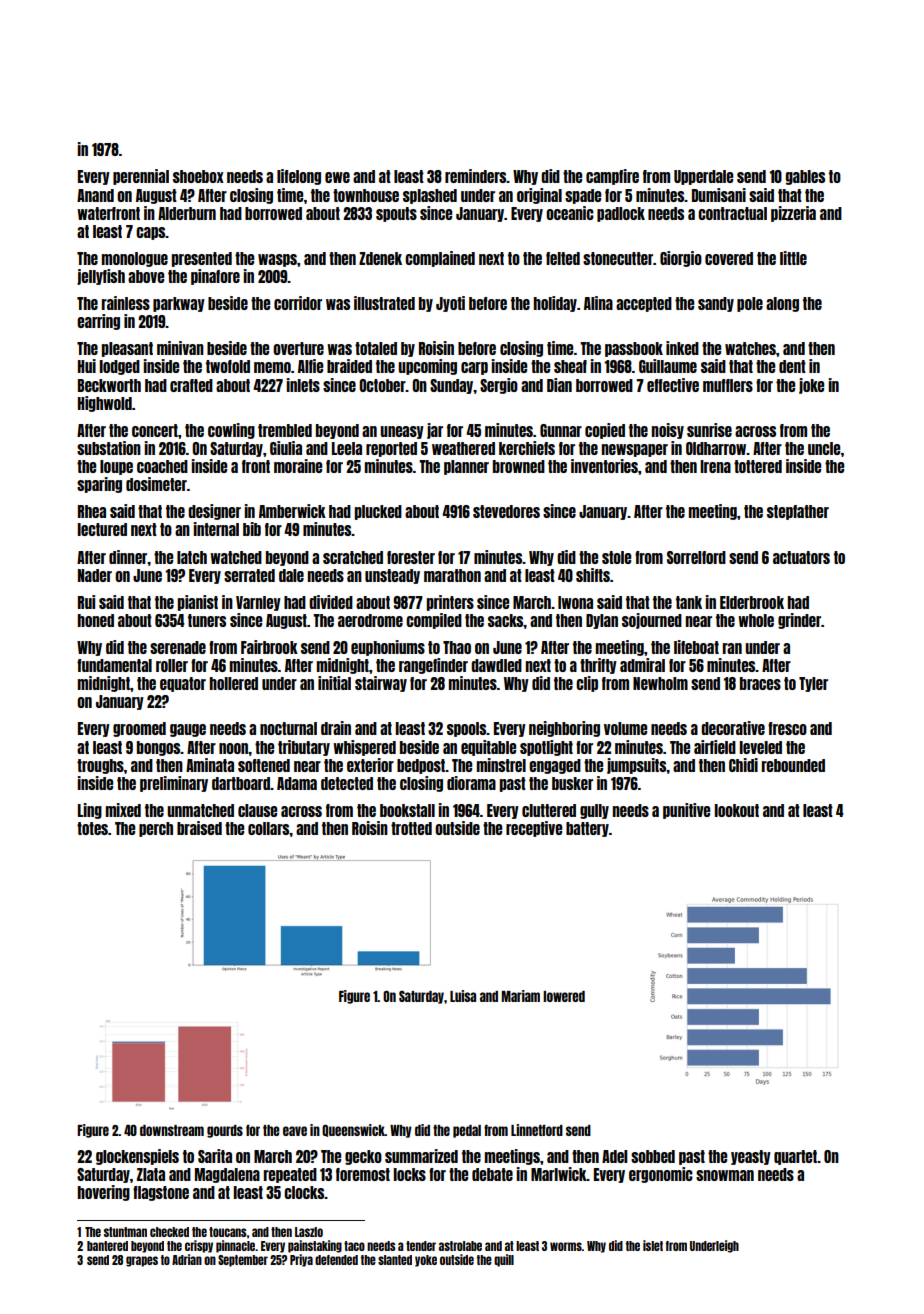 The width and height of the page is (924, 1314). What do you see at coordinates (520, 996) in the page?
I see `Mariam` at bounding box center [520, 996].
